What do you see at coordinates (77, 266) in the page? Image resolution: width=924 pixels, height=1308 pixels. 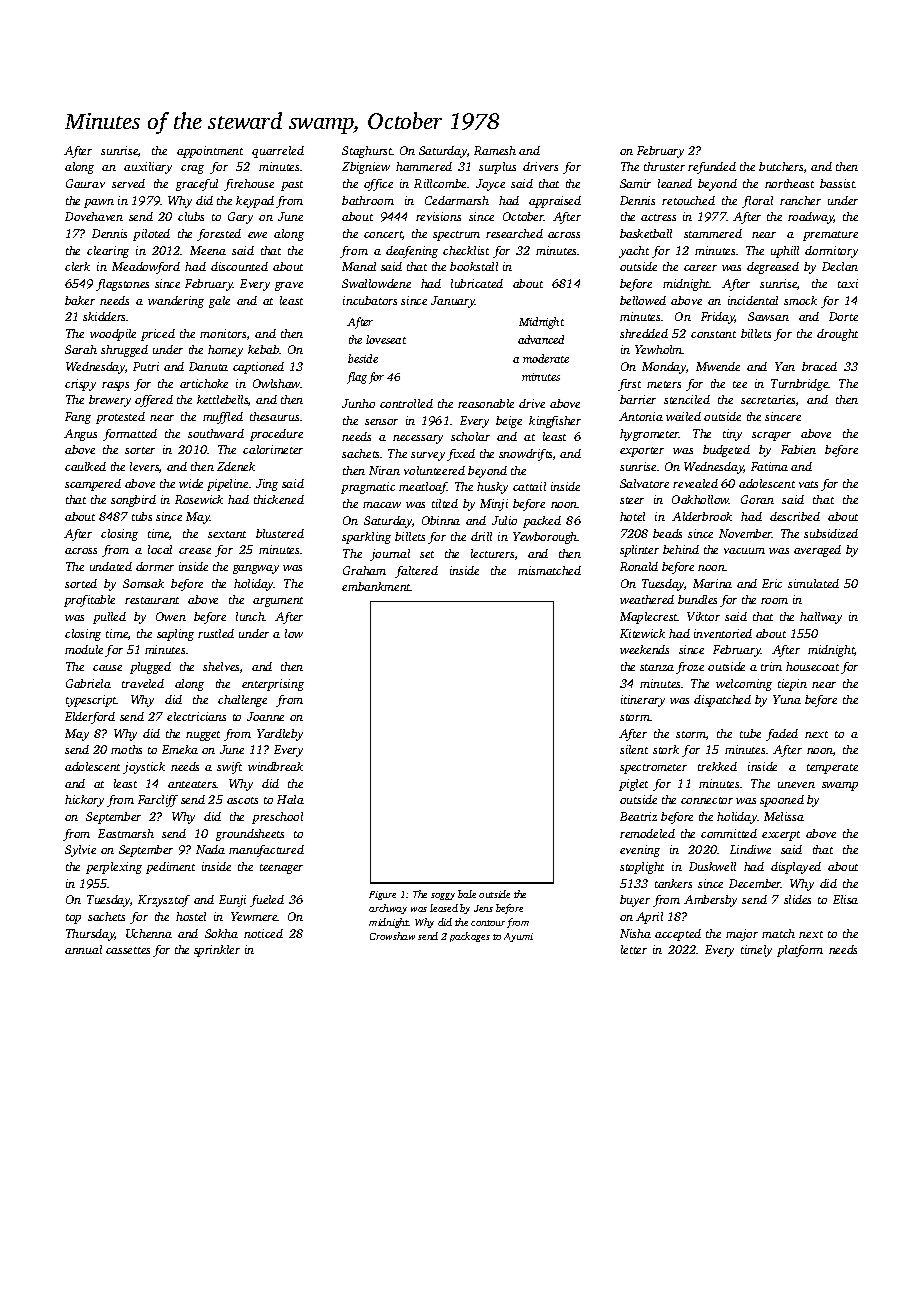 I see `clerk` at bounding box center [77, 266].
